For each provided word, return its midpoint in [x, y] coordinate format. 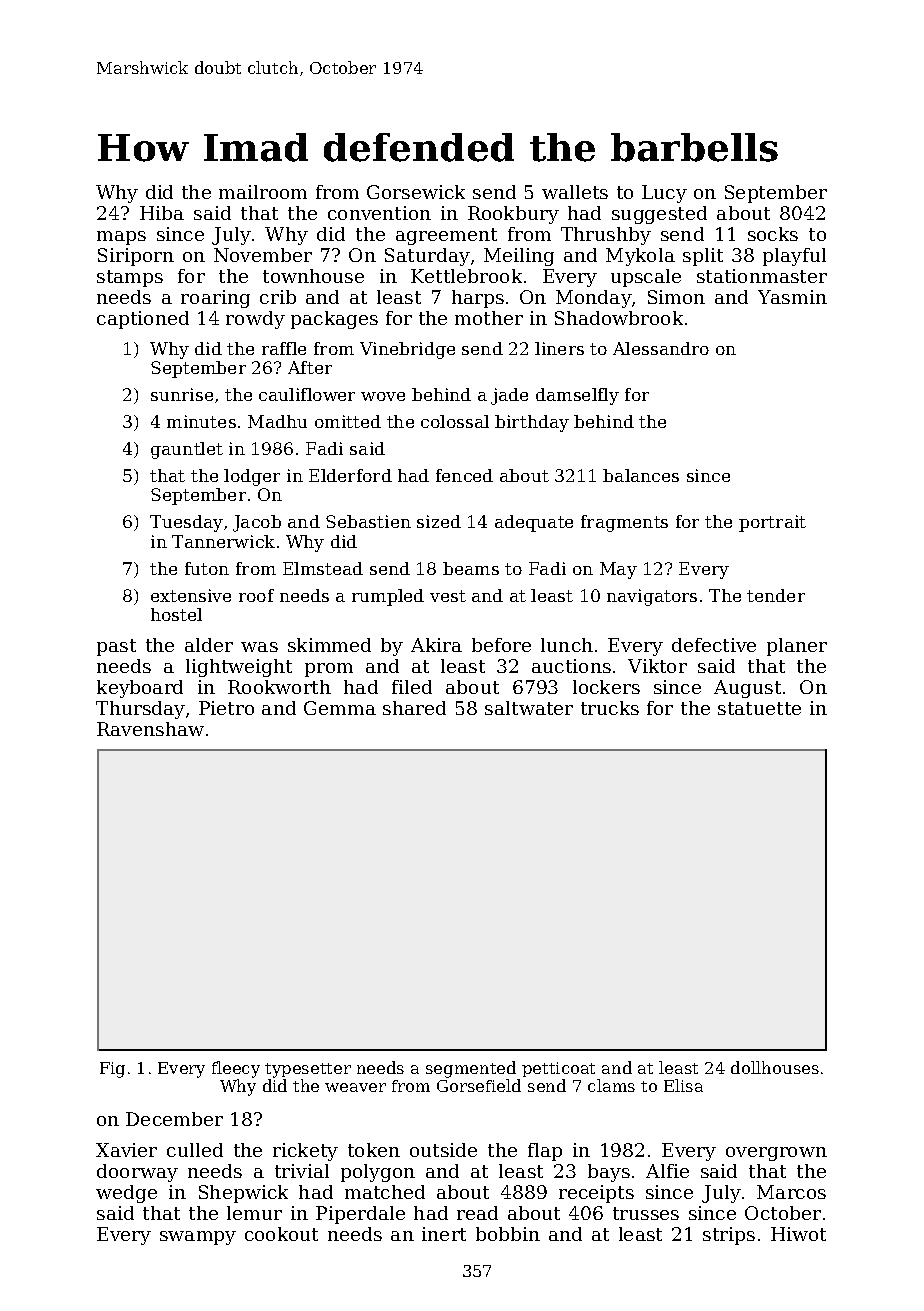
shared [414, 708]
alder [209, 645]
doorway [137, 1173]
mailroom [263, 192]
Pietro [226, 708]
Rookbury [513, 215]
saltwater [529, 708]
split [703, 257]
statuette [759, 708]
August [747, 689]
